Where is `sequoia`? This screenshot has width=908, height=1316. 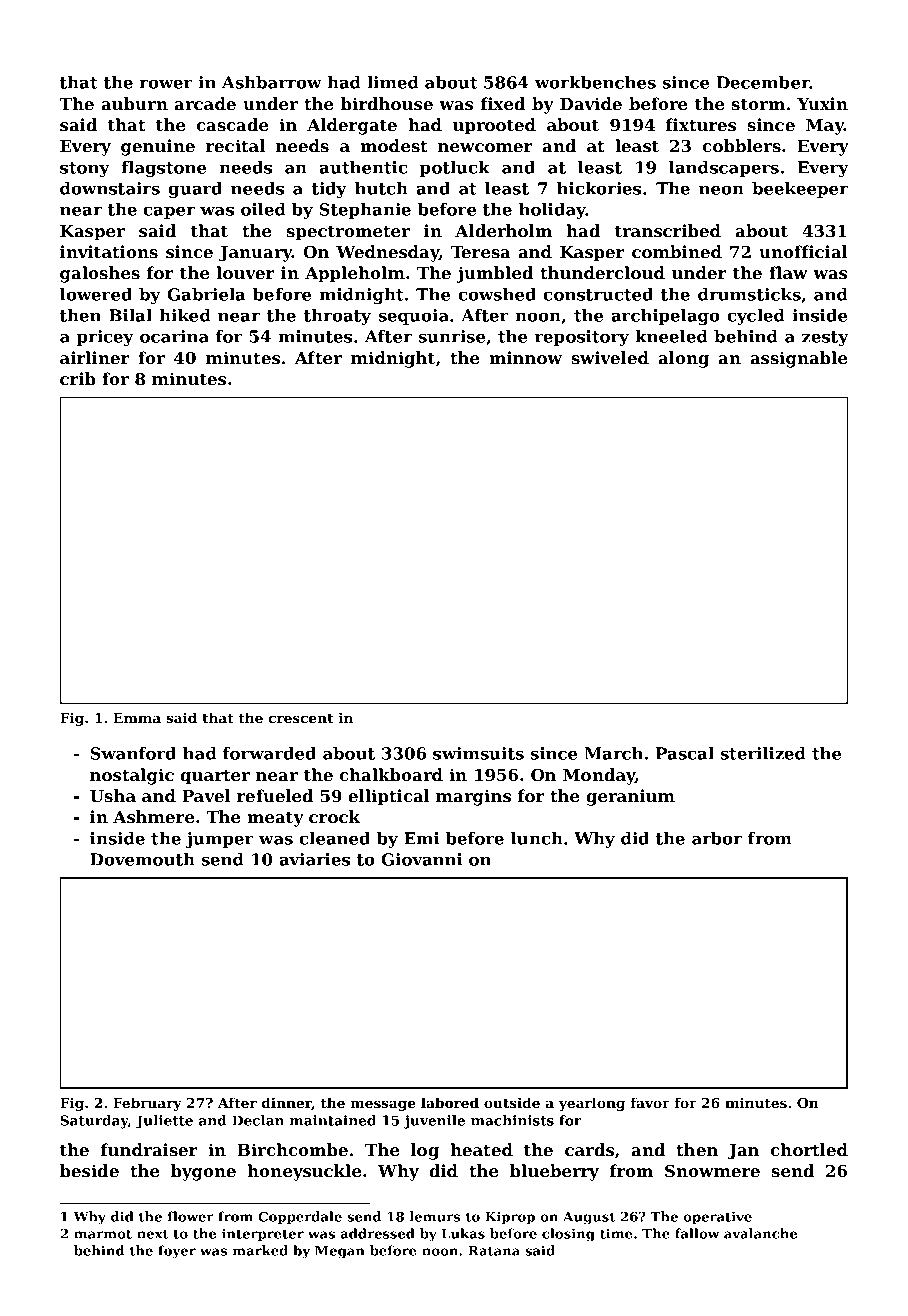
sequoia is located at coordinates (413, 317).
